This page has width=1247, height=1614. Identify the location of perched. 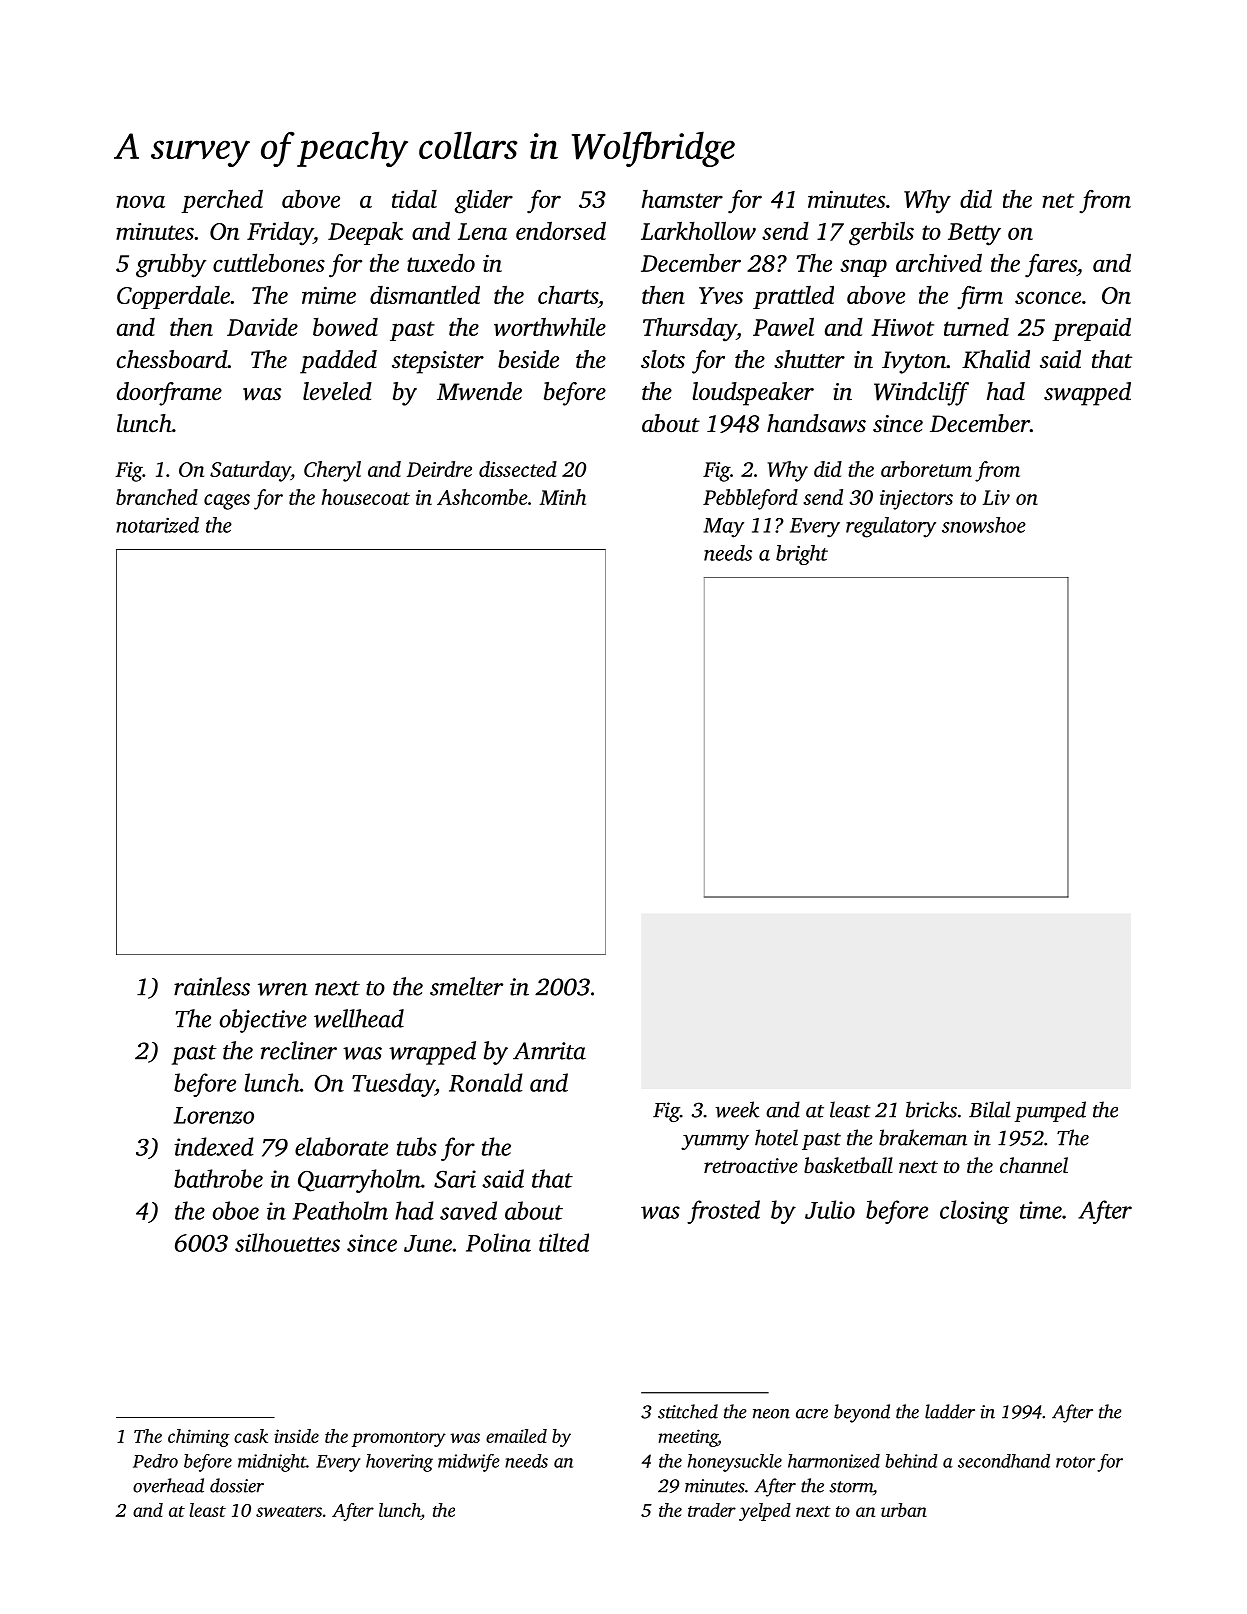
(222, 201).
